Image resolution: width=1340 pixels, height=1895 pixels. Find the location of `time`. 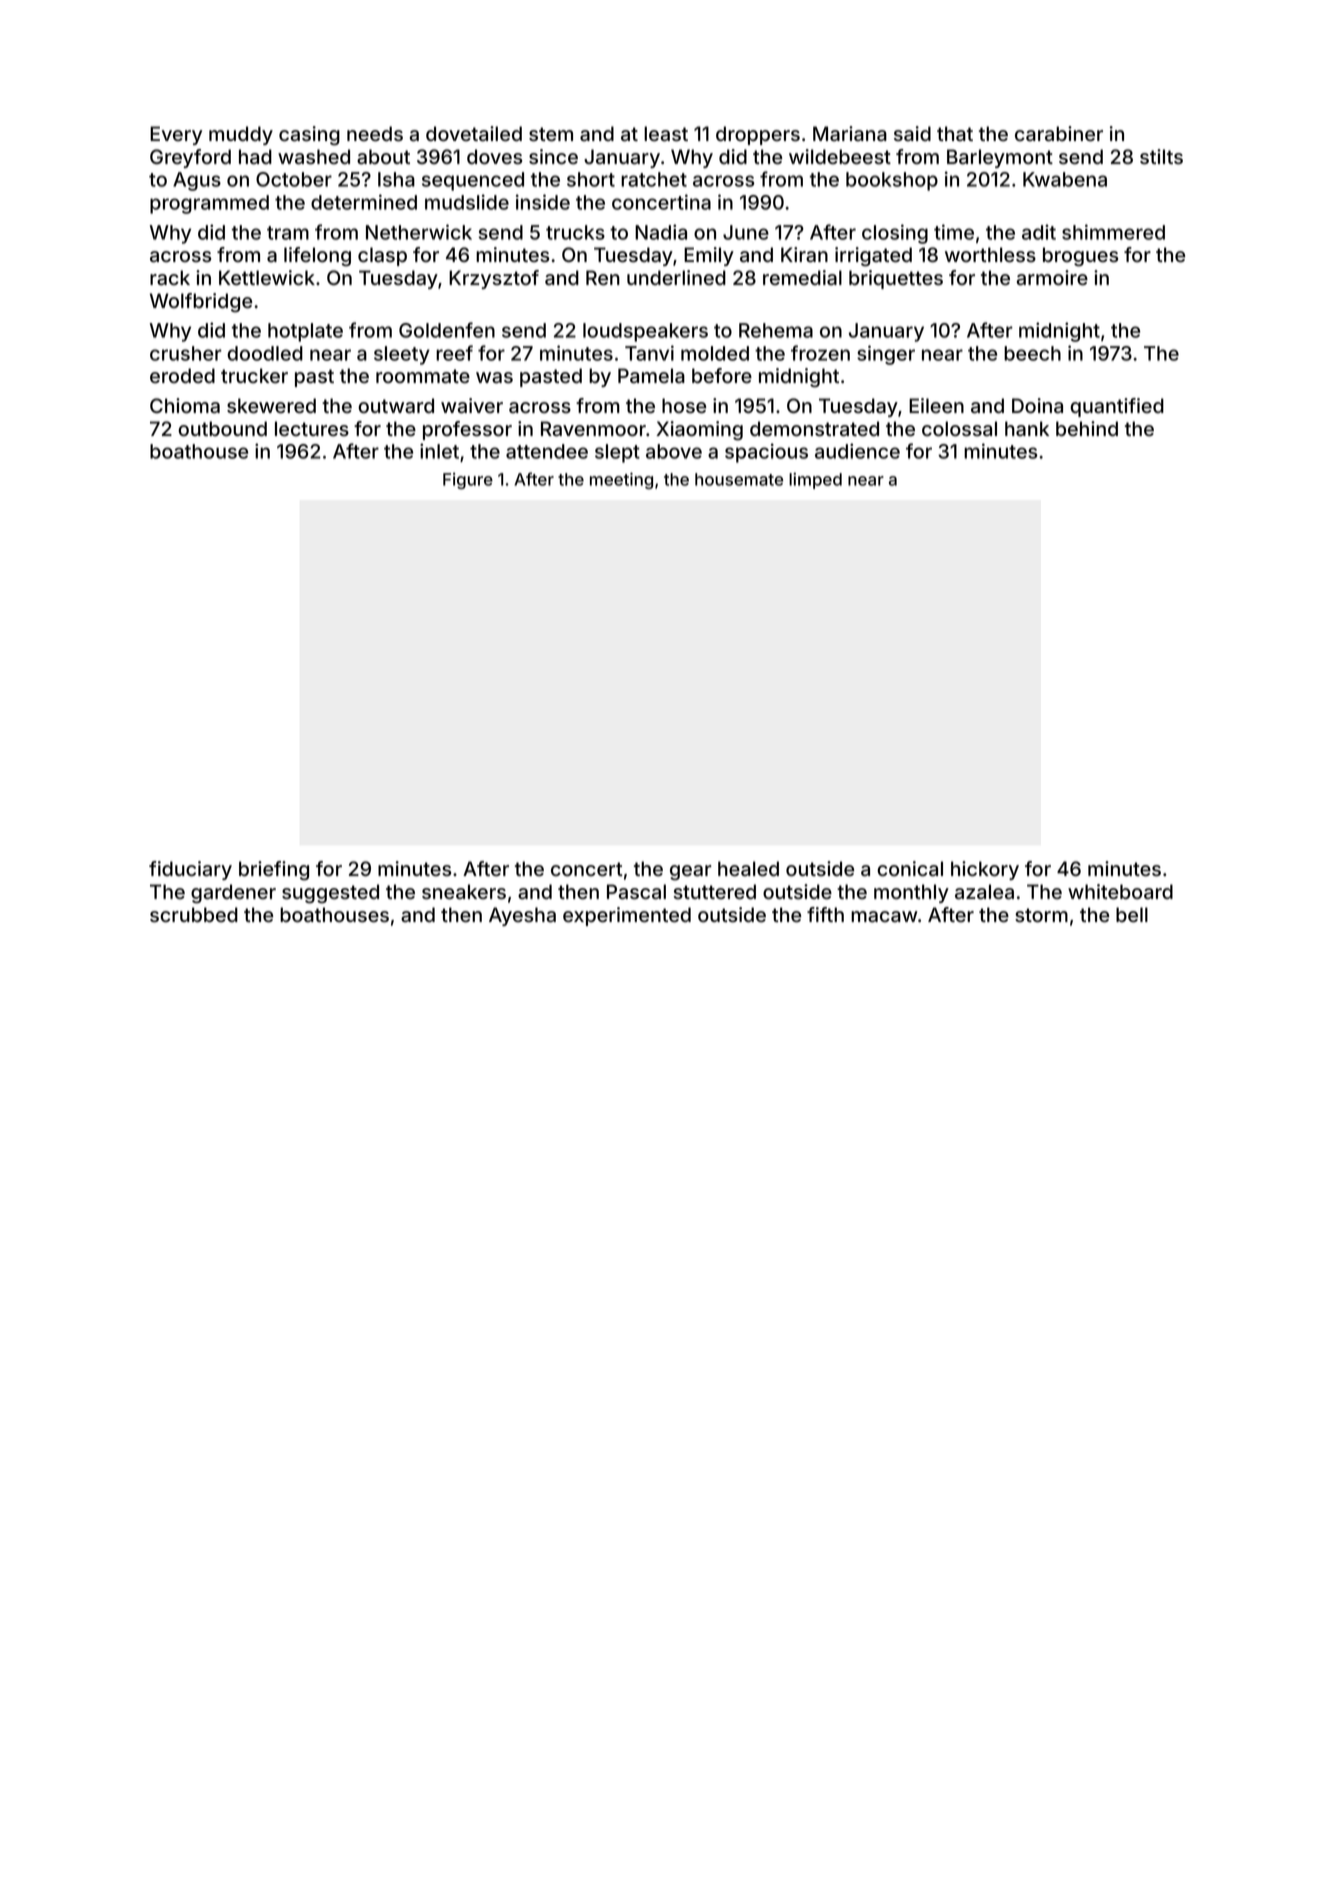

time is located at coordinates (954, 232).
